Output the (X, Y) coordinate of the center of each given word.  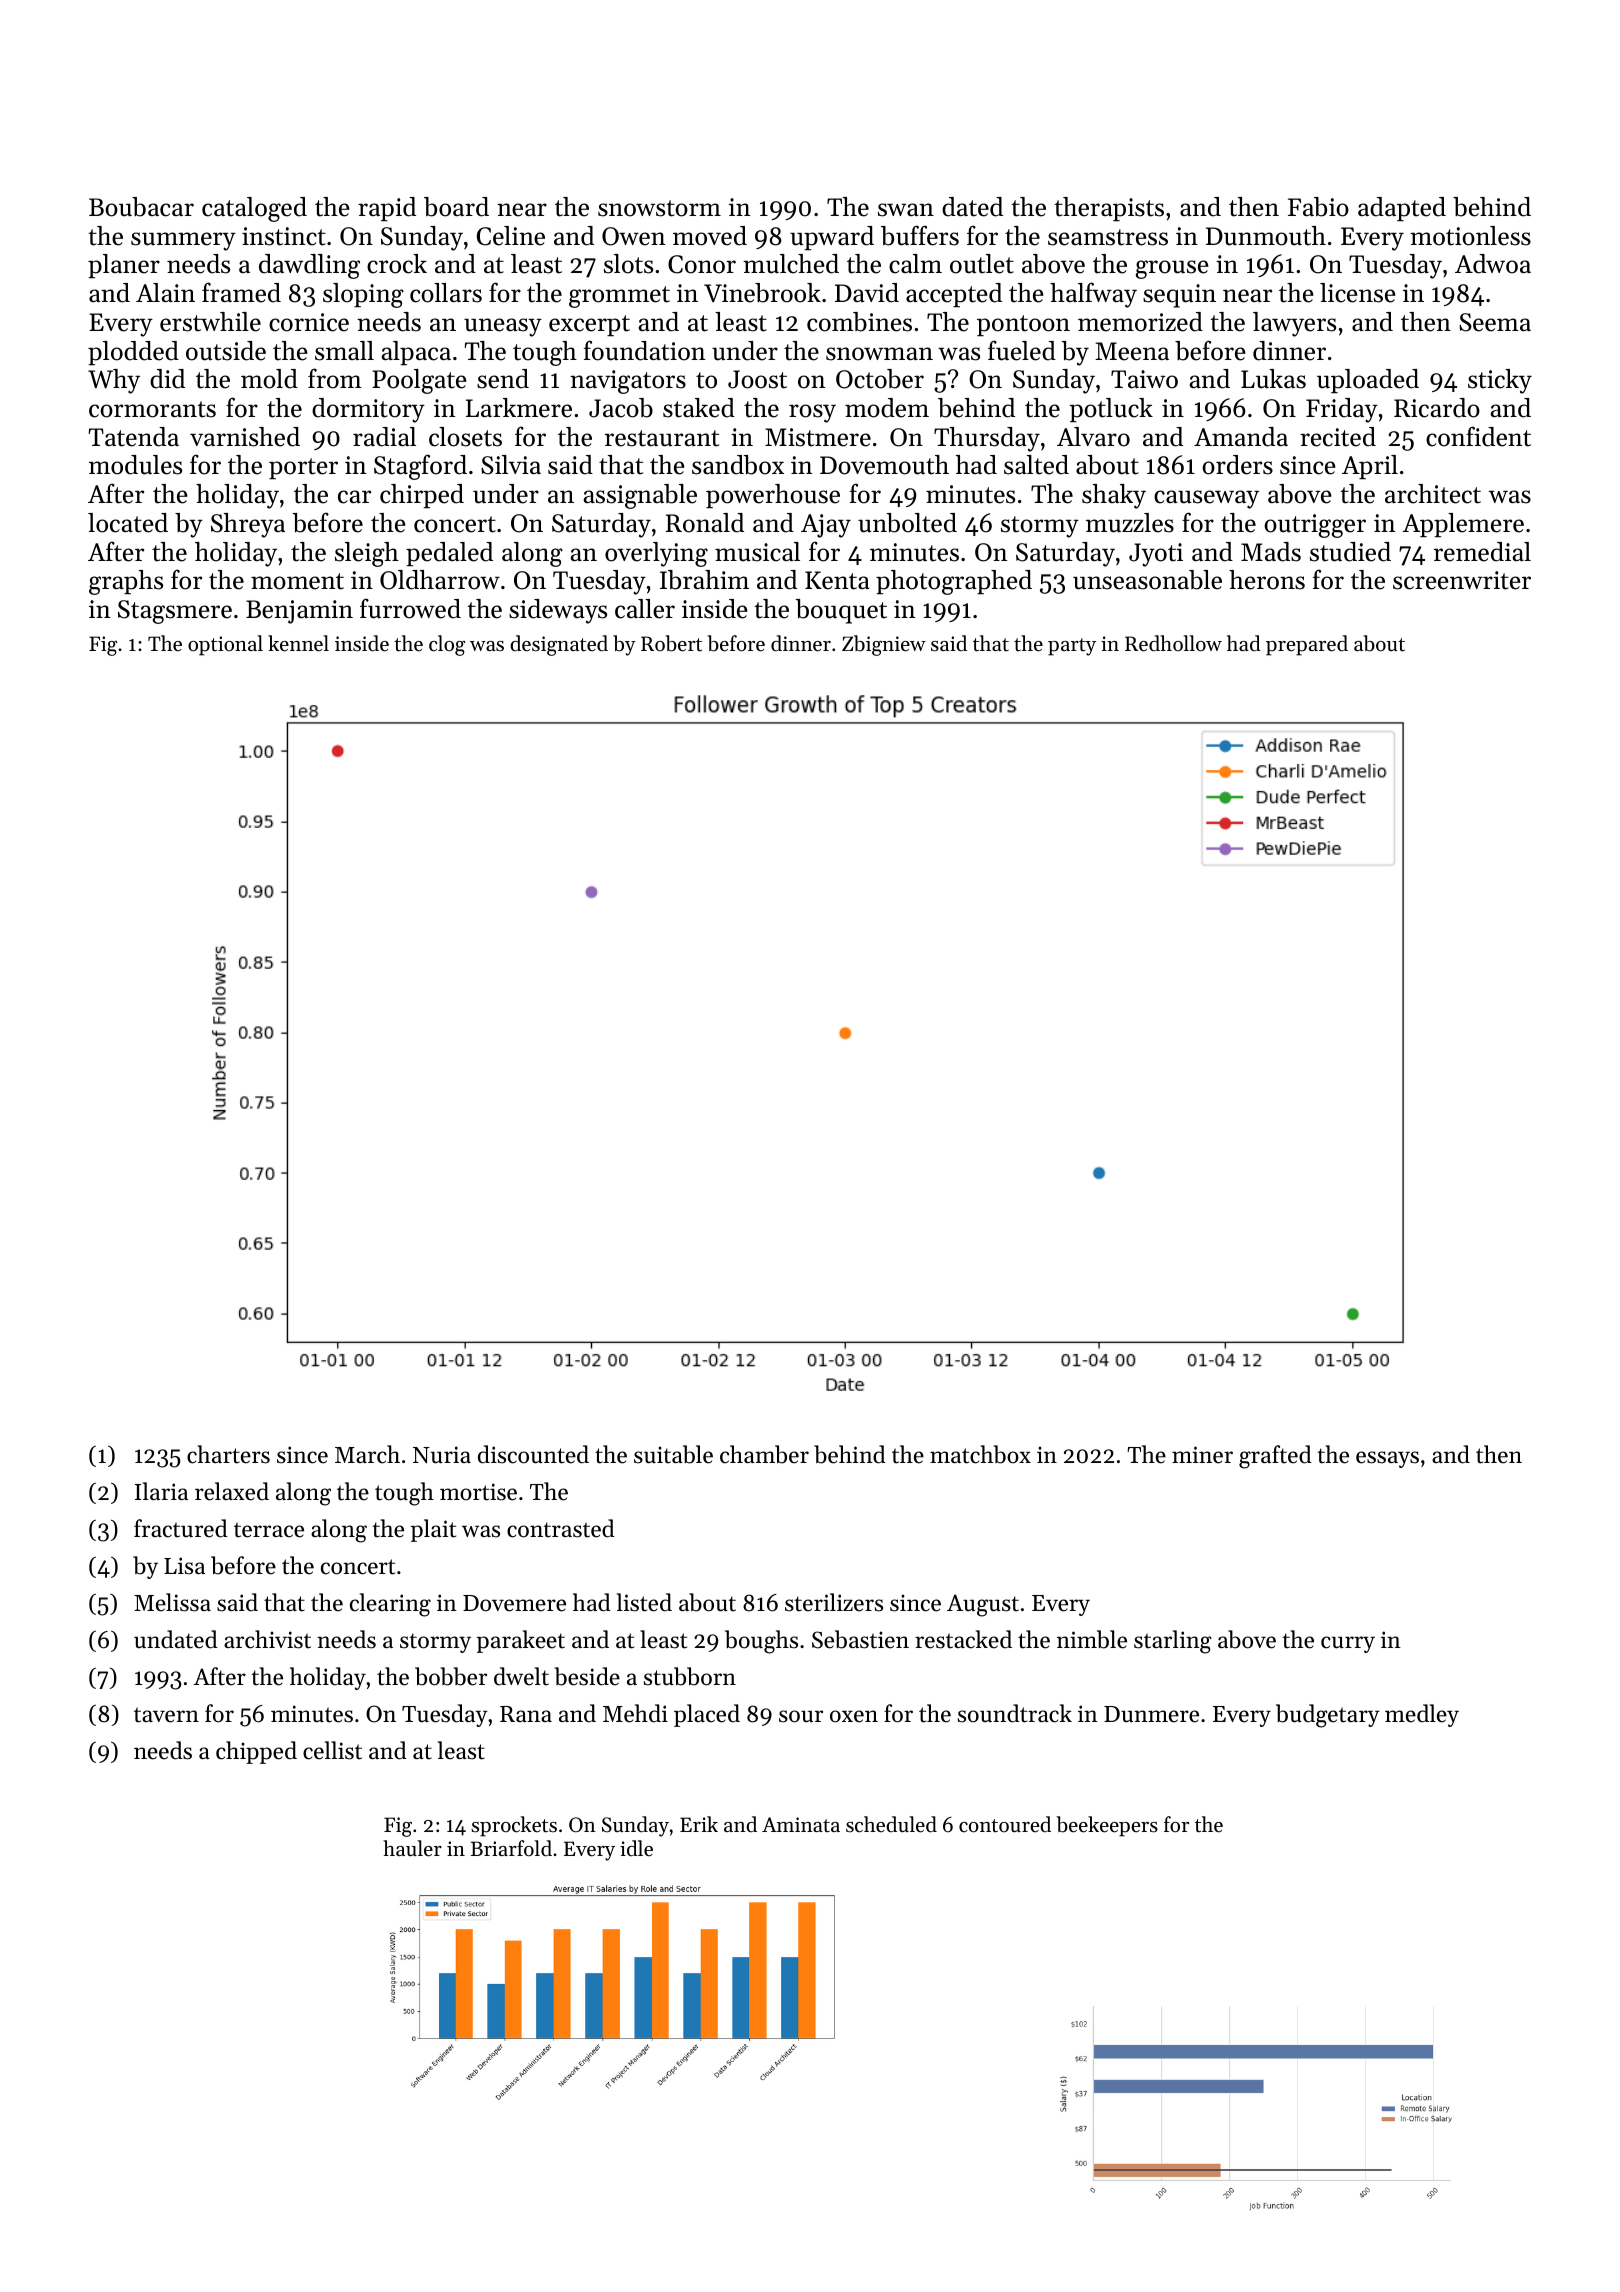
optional (225, 645)
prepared (1307, 645)
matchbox (980, 1454)
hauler (412, 1848)
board (456, 207)
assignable (640, 496)
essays (1387, 1459)
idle (636, 1848)
